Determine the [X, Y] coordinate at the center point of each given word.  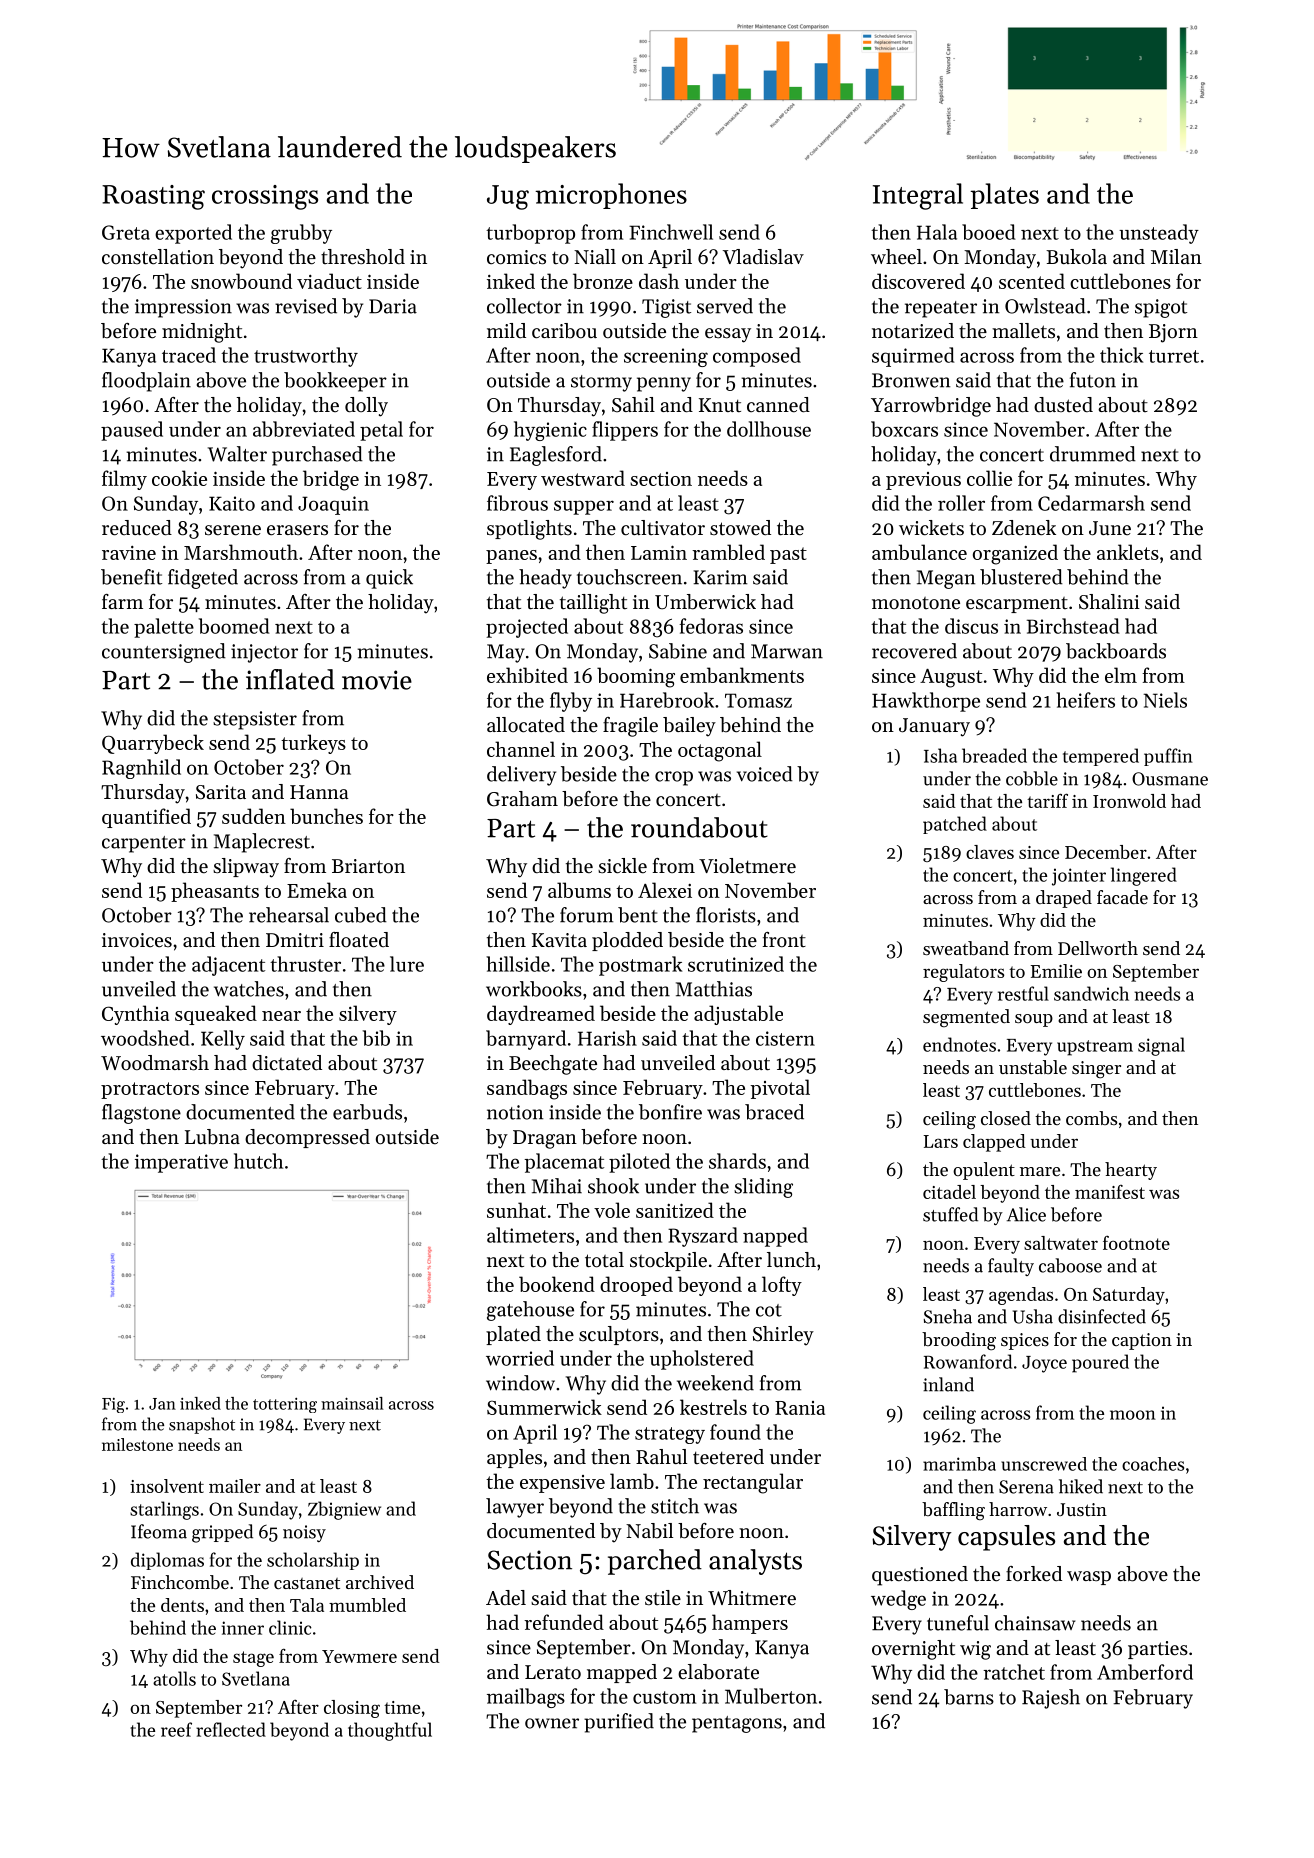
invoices [137, 940]
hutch [258, 1161]
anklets [1128, 552]
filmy [124, 480]
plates [1005, 196]
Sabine [678, 651]
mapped [622, 1673]
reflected [231, 1729]
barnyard [526, 1040]
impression [183, 308]
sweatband [966, 948]
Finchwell [671, 232]
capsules [1006, 1538]
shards [737, 1161]
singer [1096, 1070]
